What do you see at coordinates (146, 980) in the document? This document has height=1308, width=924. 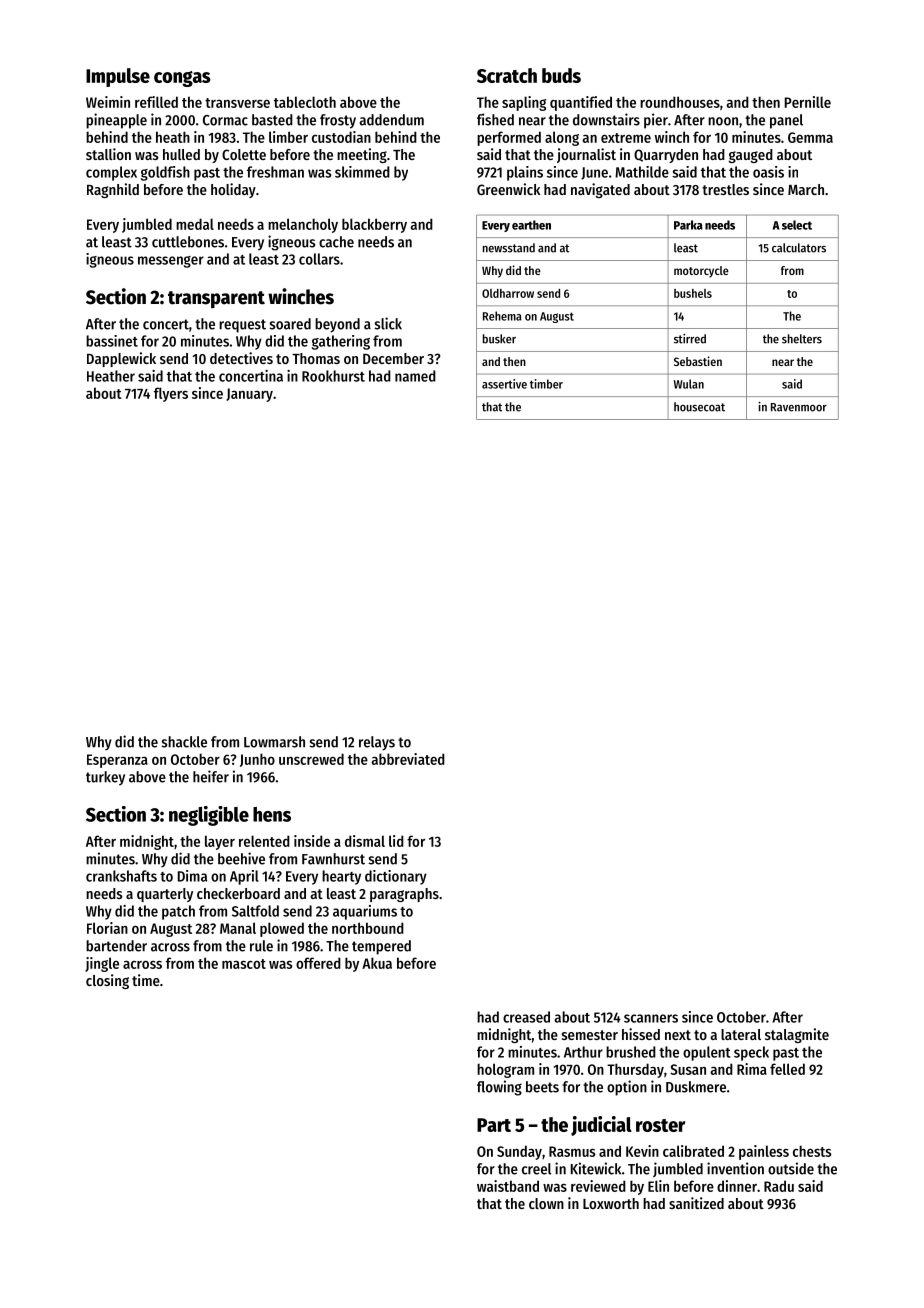 I see `time` at bounding box center [146, 980].
